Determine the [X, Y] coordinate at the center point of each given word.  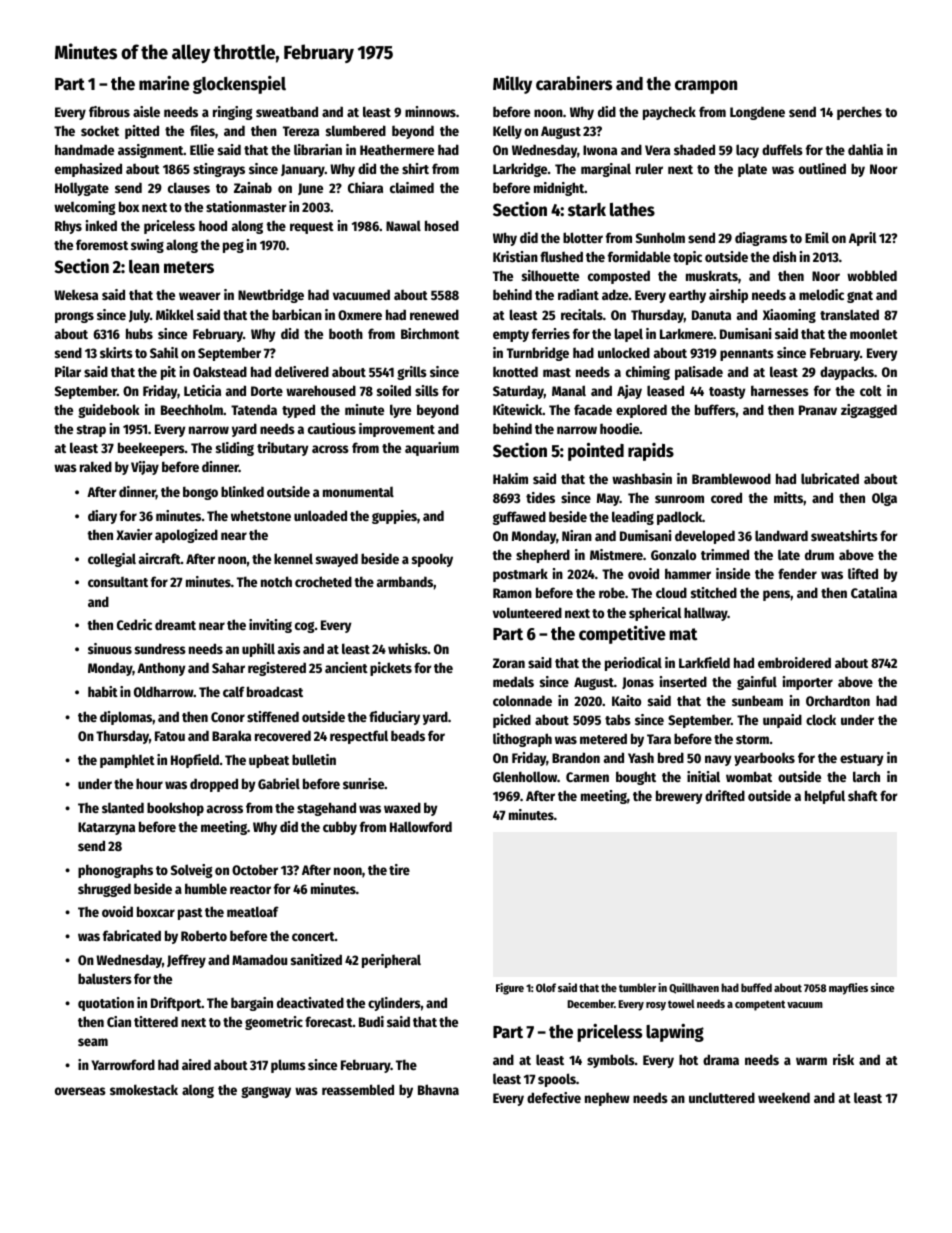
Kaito [626, 700]
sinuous [110, 648]
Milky [512, 85]
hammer [688, 573]
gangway [266, 1092]
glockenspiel [239, 85]
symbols [611, 1061]
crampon [706, 87]
